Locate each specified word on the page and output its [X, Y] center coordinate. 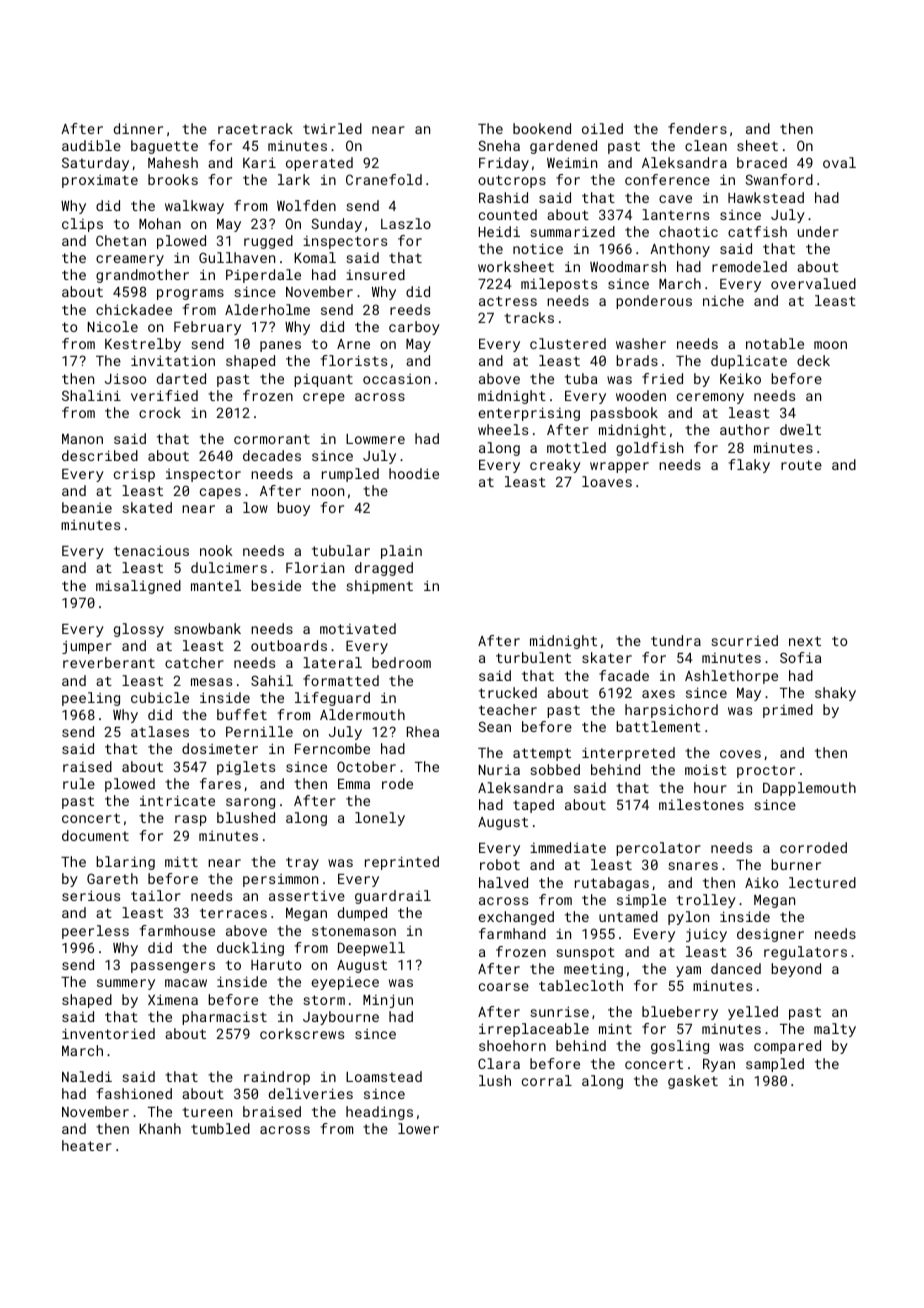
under [818, 231]
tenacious [151, 550]
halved [503, 882]
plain [401, 552]
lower [418, 1128]
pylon [688, 918]
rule [79, 783]
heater [87, 1145]
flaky [749, 466]
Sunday [336, 225]
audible [91, 145]
